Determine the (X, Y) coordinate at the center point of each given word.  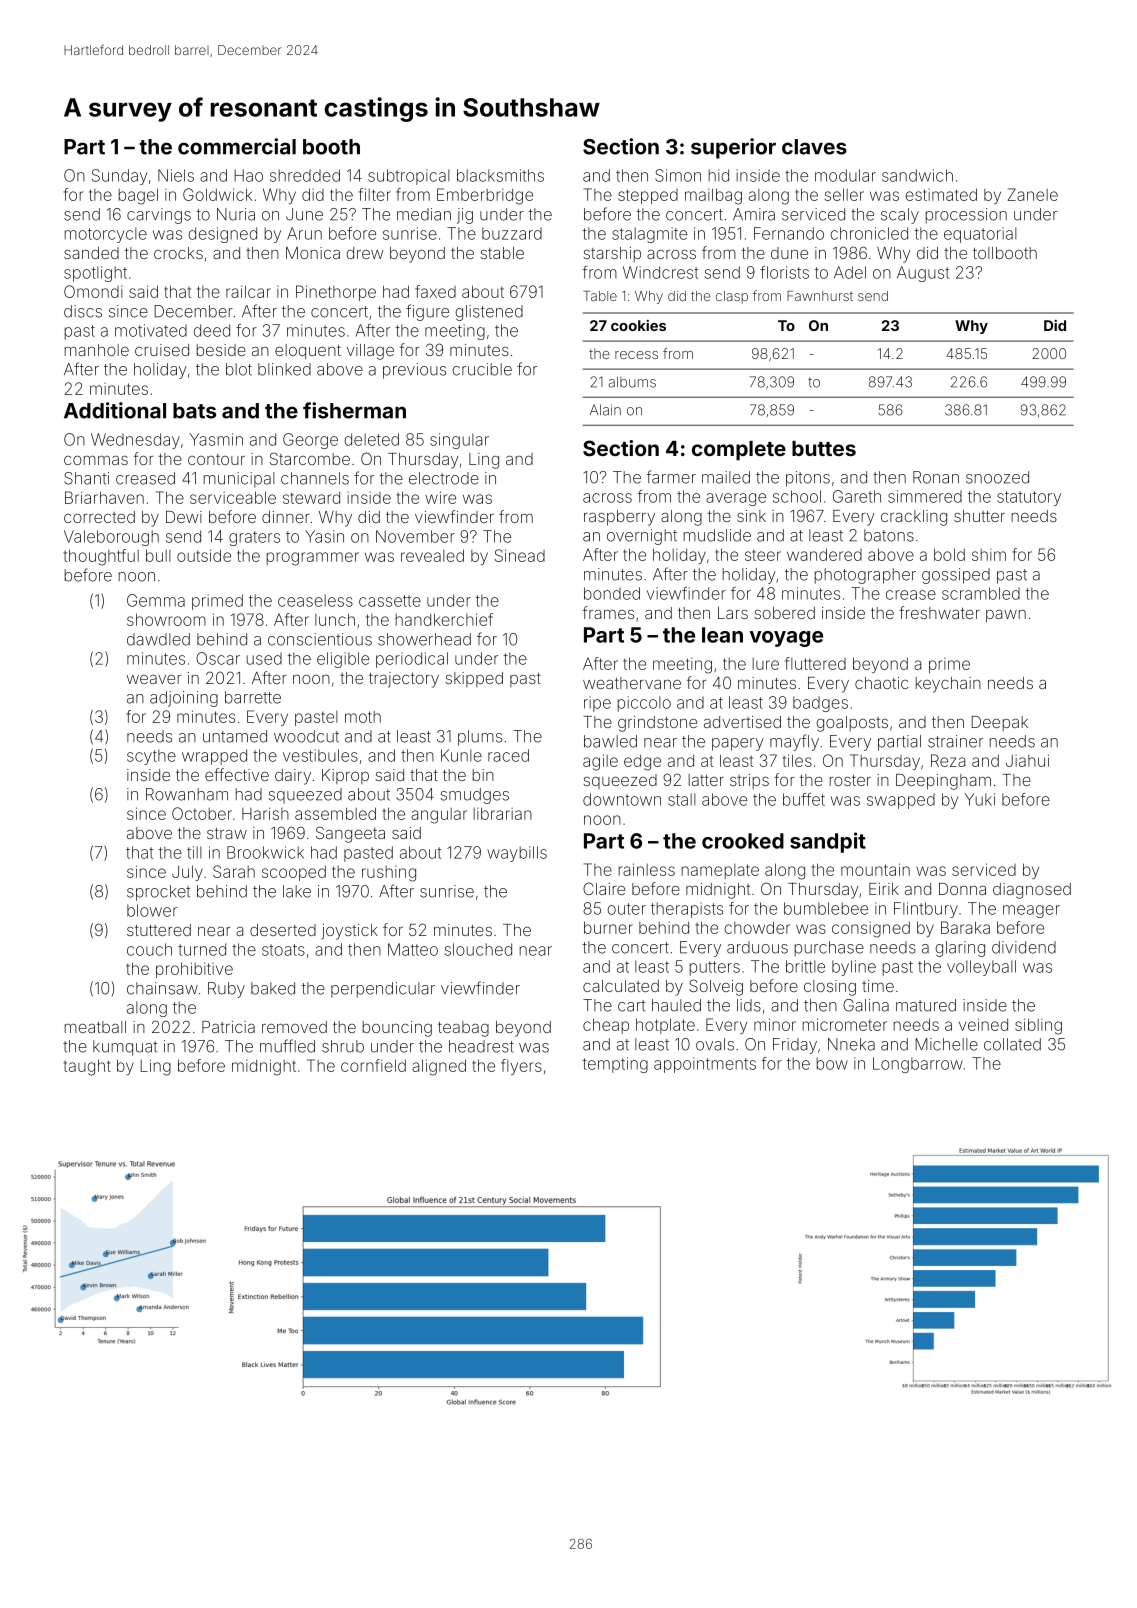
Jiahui (1027, 760)
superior (733, 148)
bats (194, 411)
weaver (154, 679)
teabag (463, 1029)
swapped (901, 801)
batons (889, 535)
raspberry (619, 518)
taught (87, 1067)
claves (814, 147)
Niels (176, 175)
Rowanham (187, 794)
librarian (503, 813)
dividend (1024, 947)
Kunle (461, 755)
